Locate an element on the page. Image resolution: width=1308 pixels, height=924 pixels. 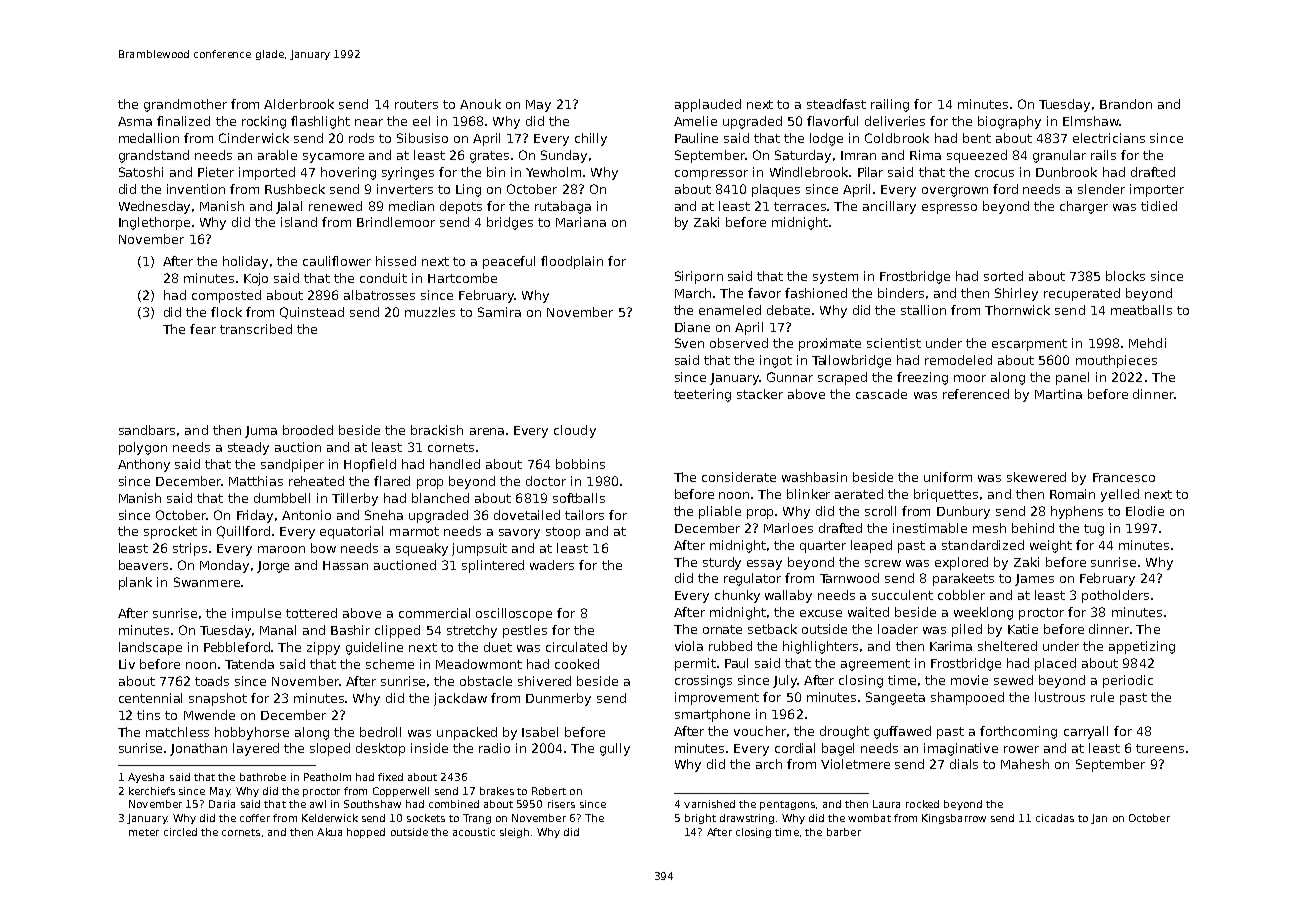
bathrobe is located at coordinates (263, 777).
